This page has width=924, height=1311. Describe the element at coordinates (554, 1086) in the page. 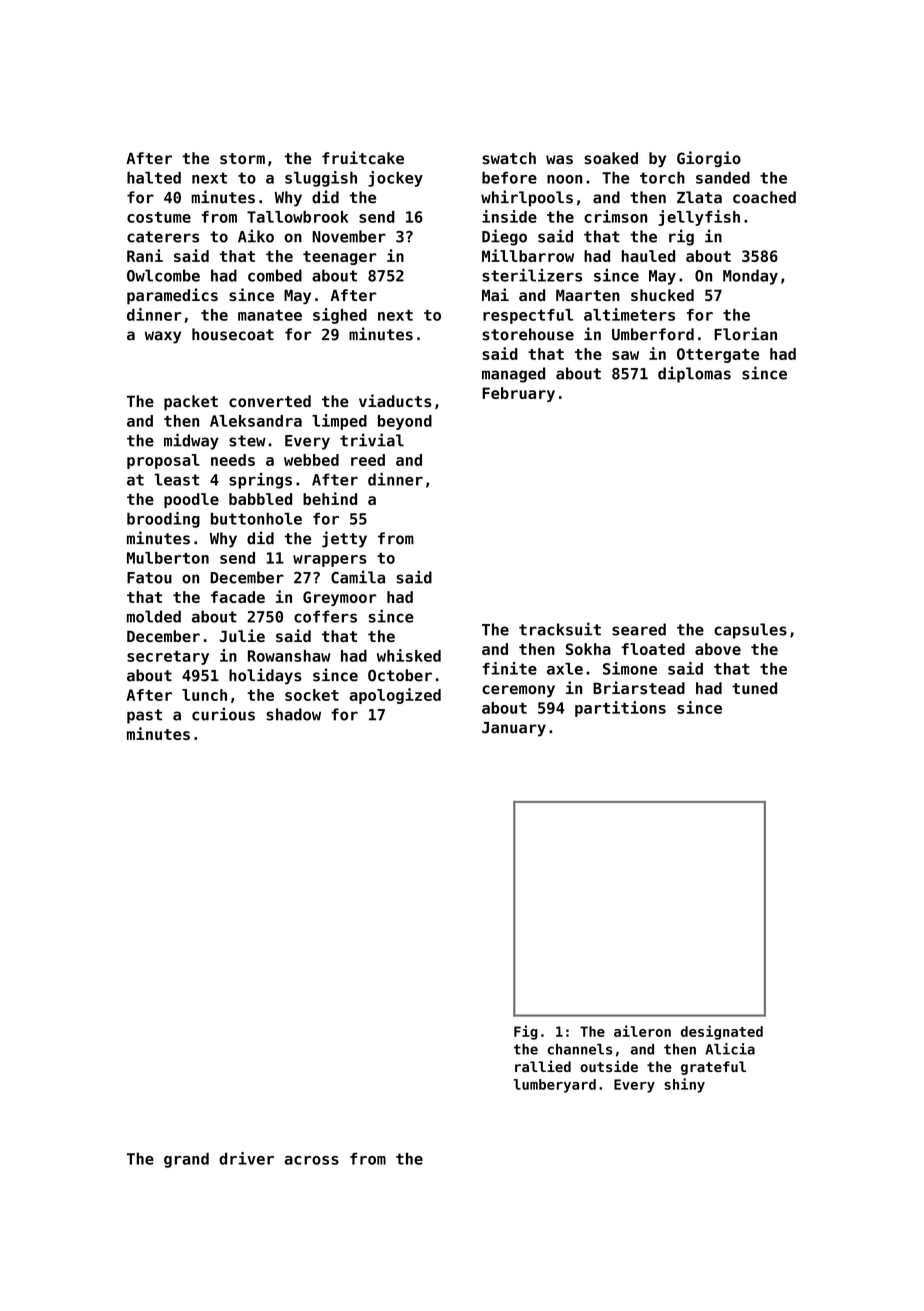

I see `lumberyard` at that location.
